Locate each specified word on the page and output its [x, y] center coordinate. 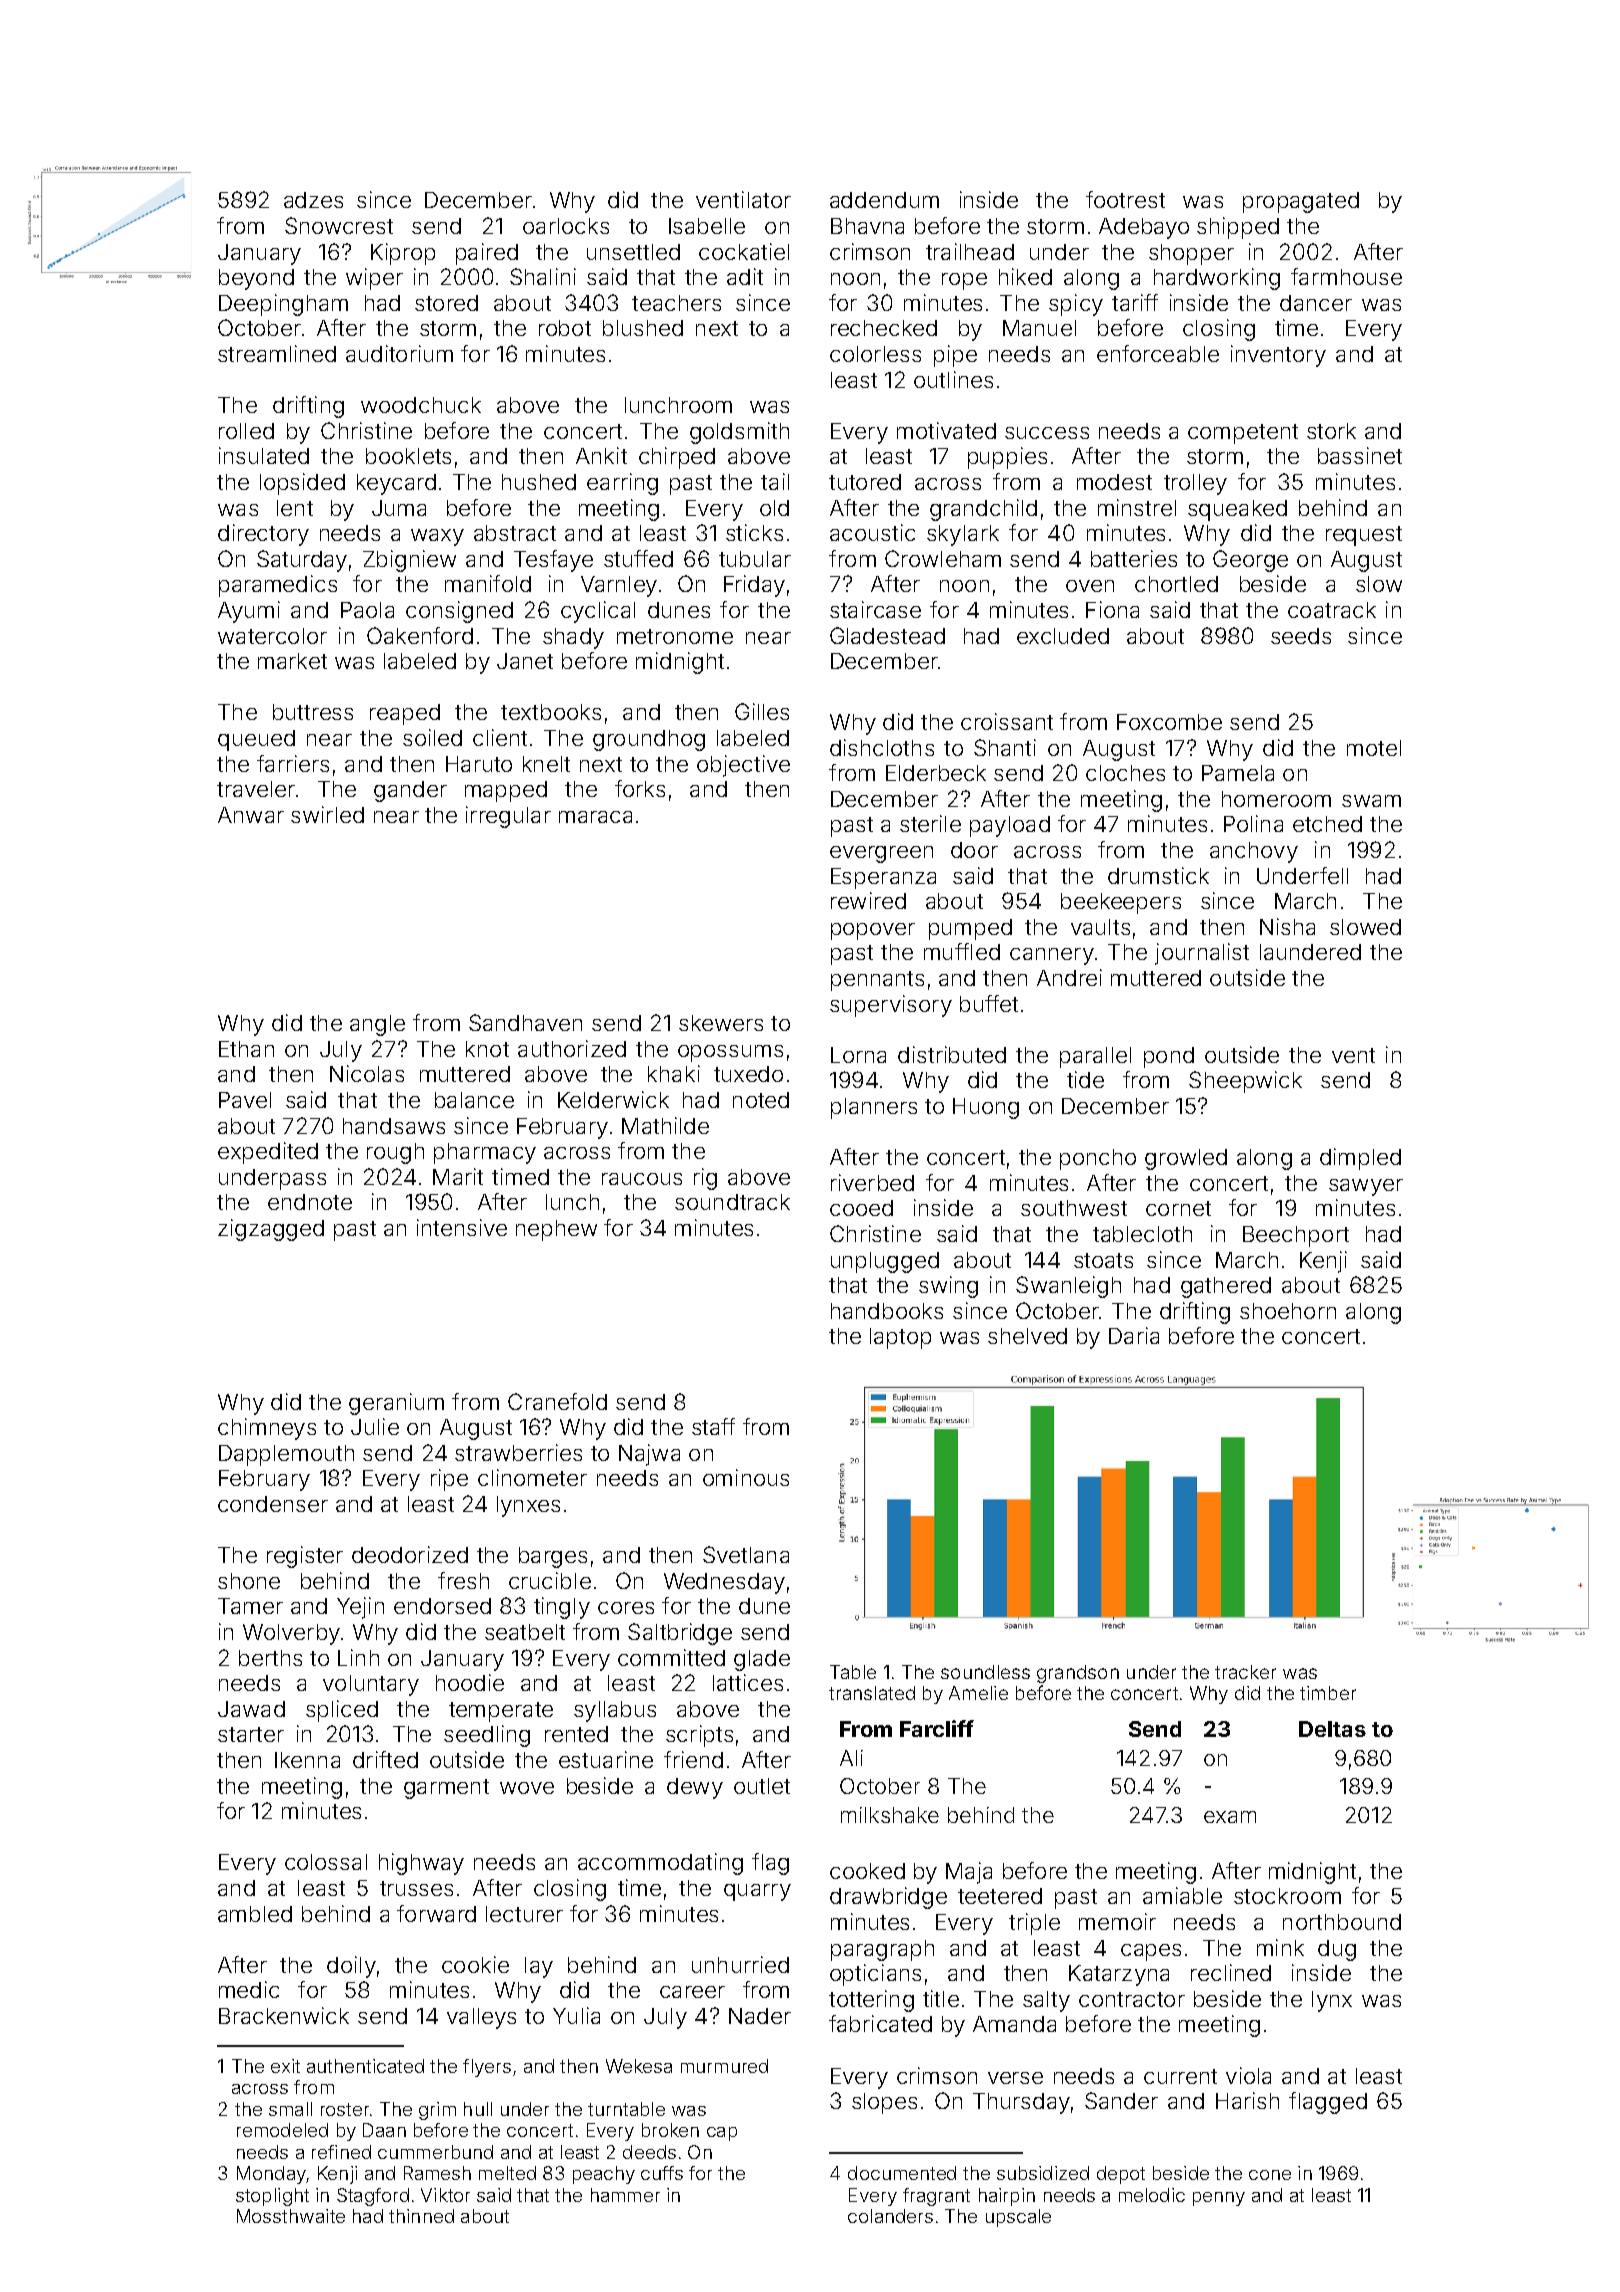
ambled [255, 1914]
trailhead [970, 251]
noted [761, 1100]
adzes [313, 200]
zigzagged [271, 1230]
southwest [1074, 1208]
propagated [1301, 202]
